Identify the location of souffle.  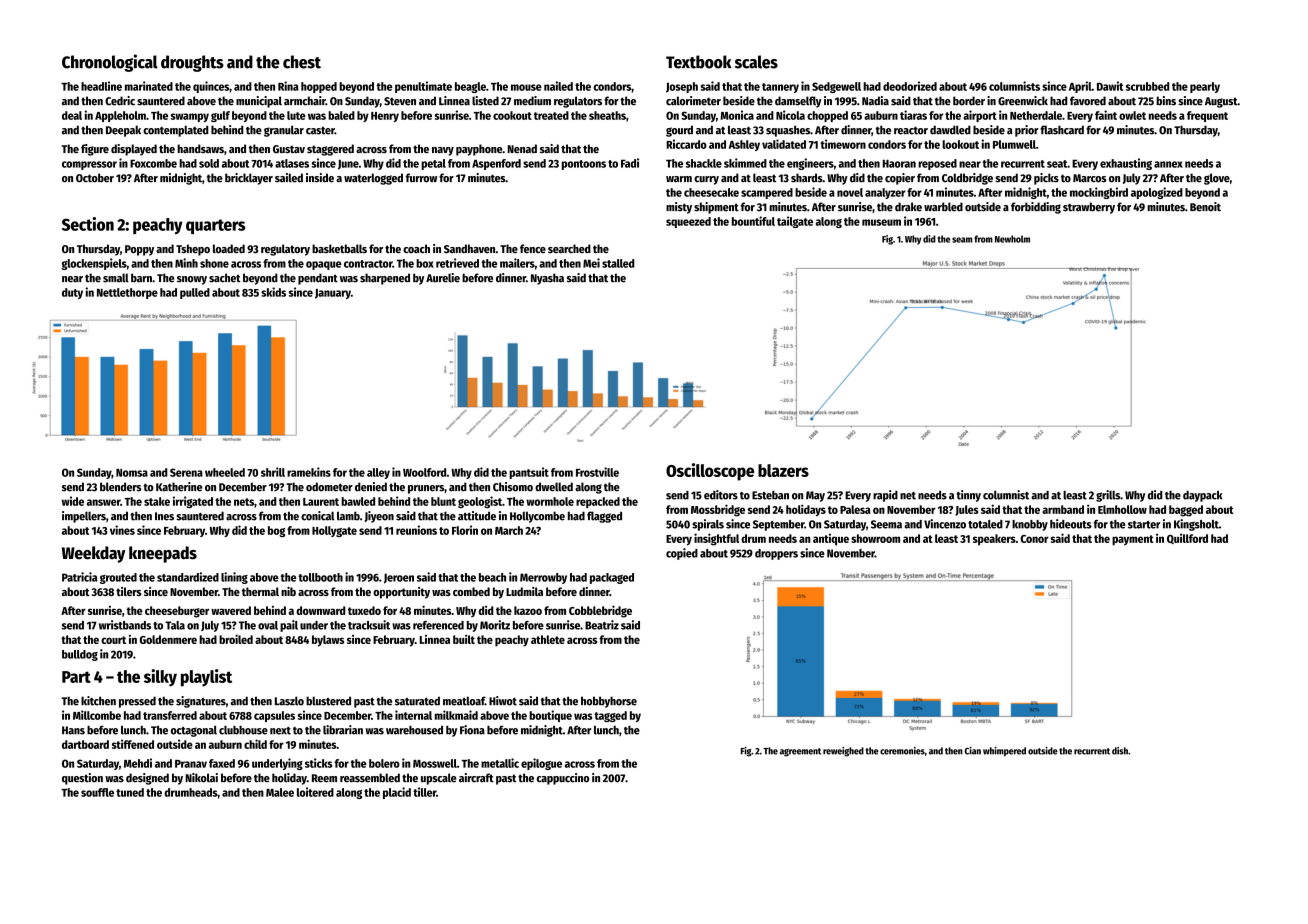
(97, 792).
